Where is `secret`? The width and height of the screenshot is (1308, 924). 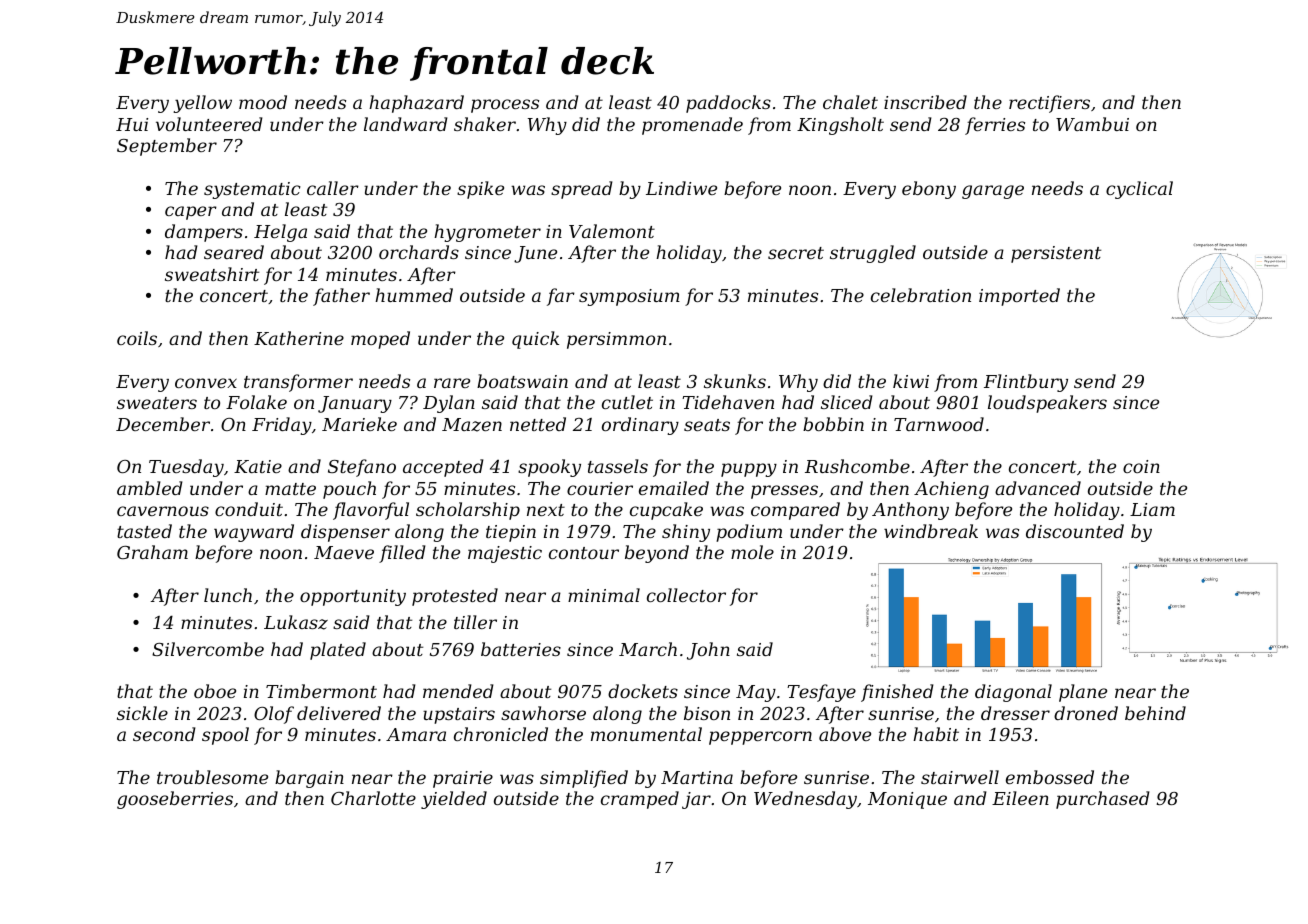 secret is located at coordinates (796, 253).
